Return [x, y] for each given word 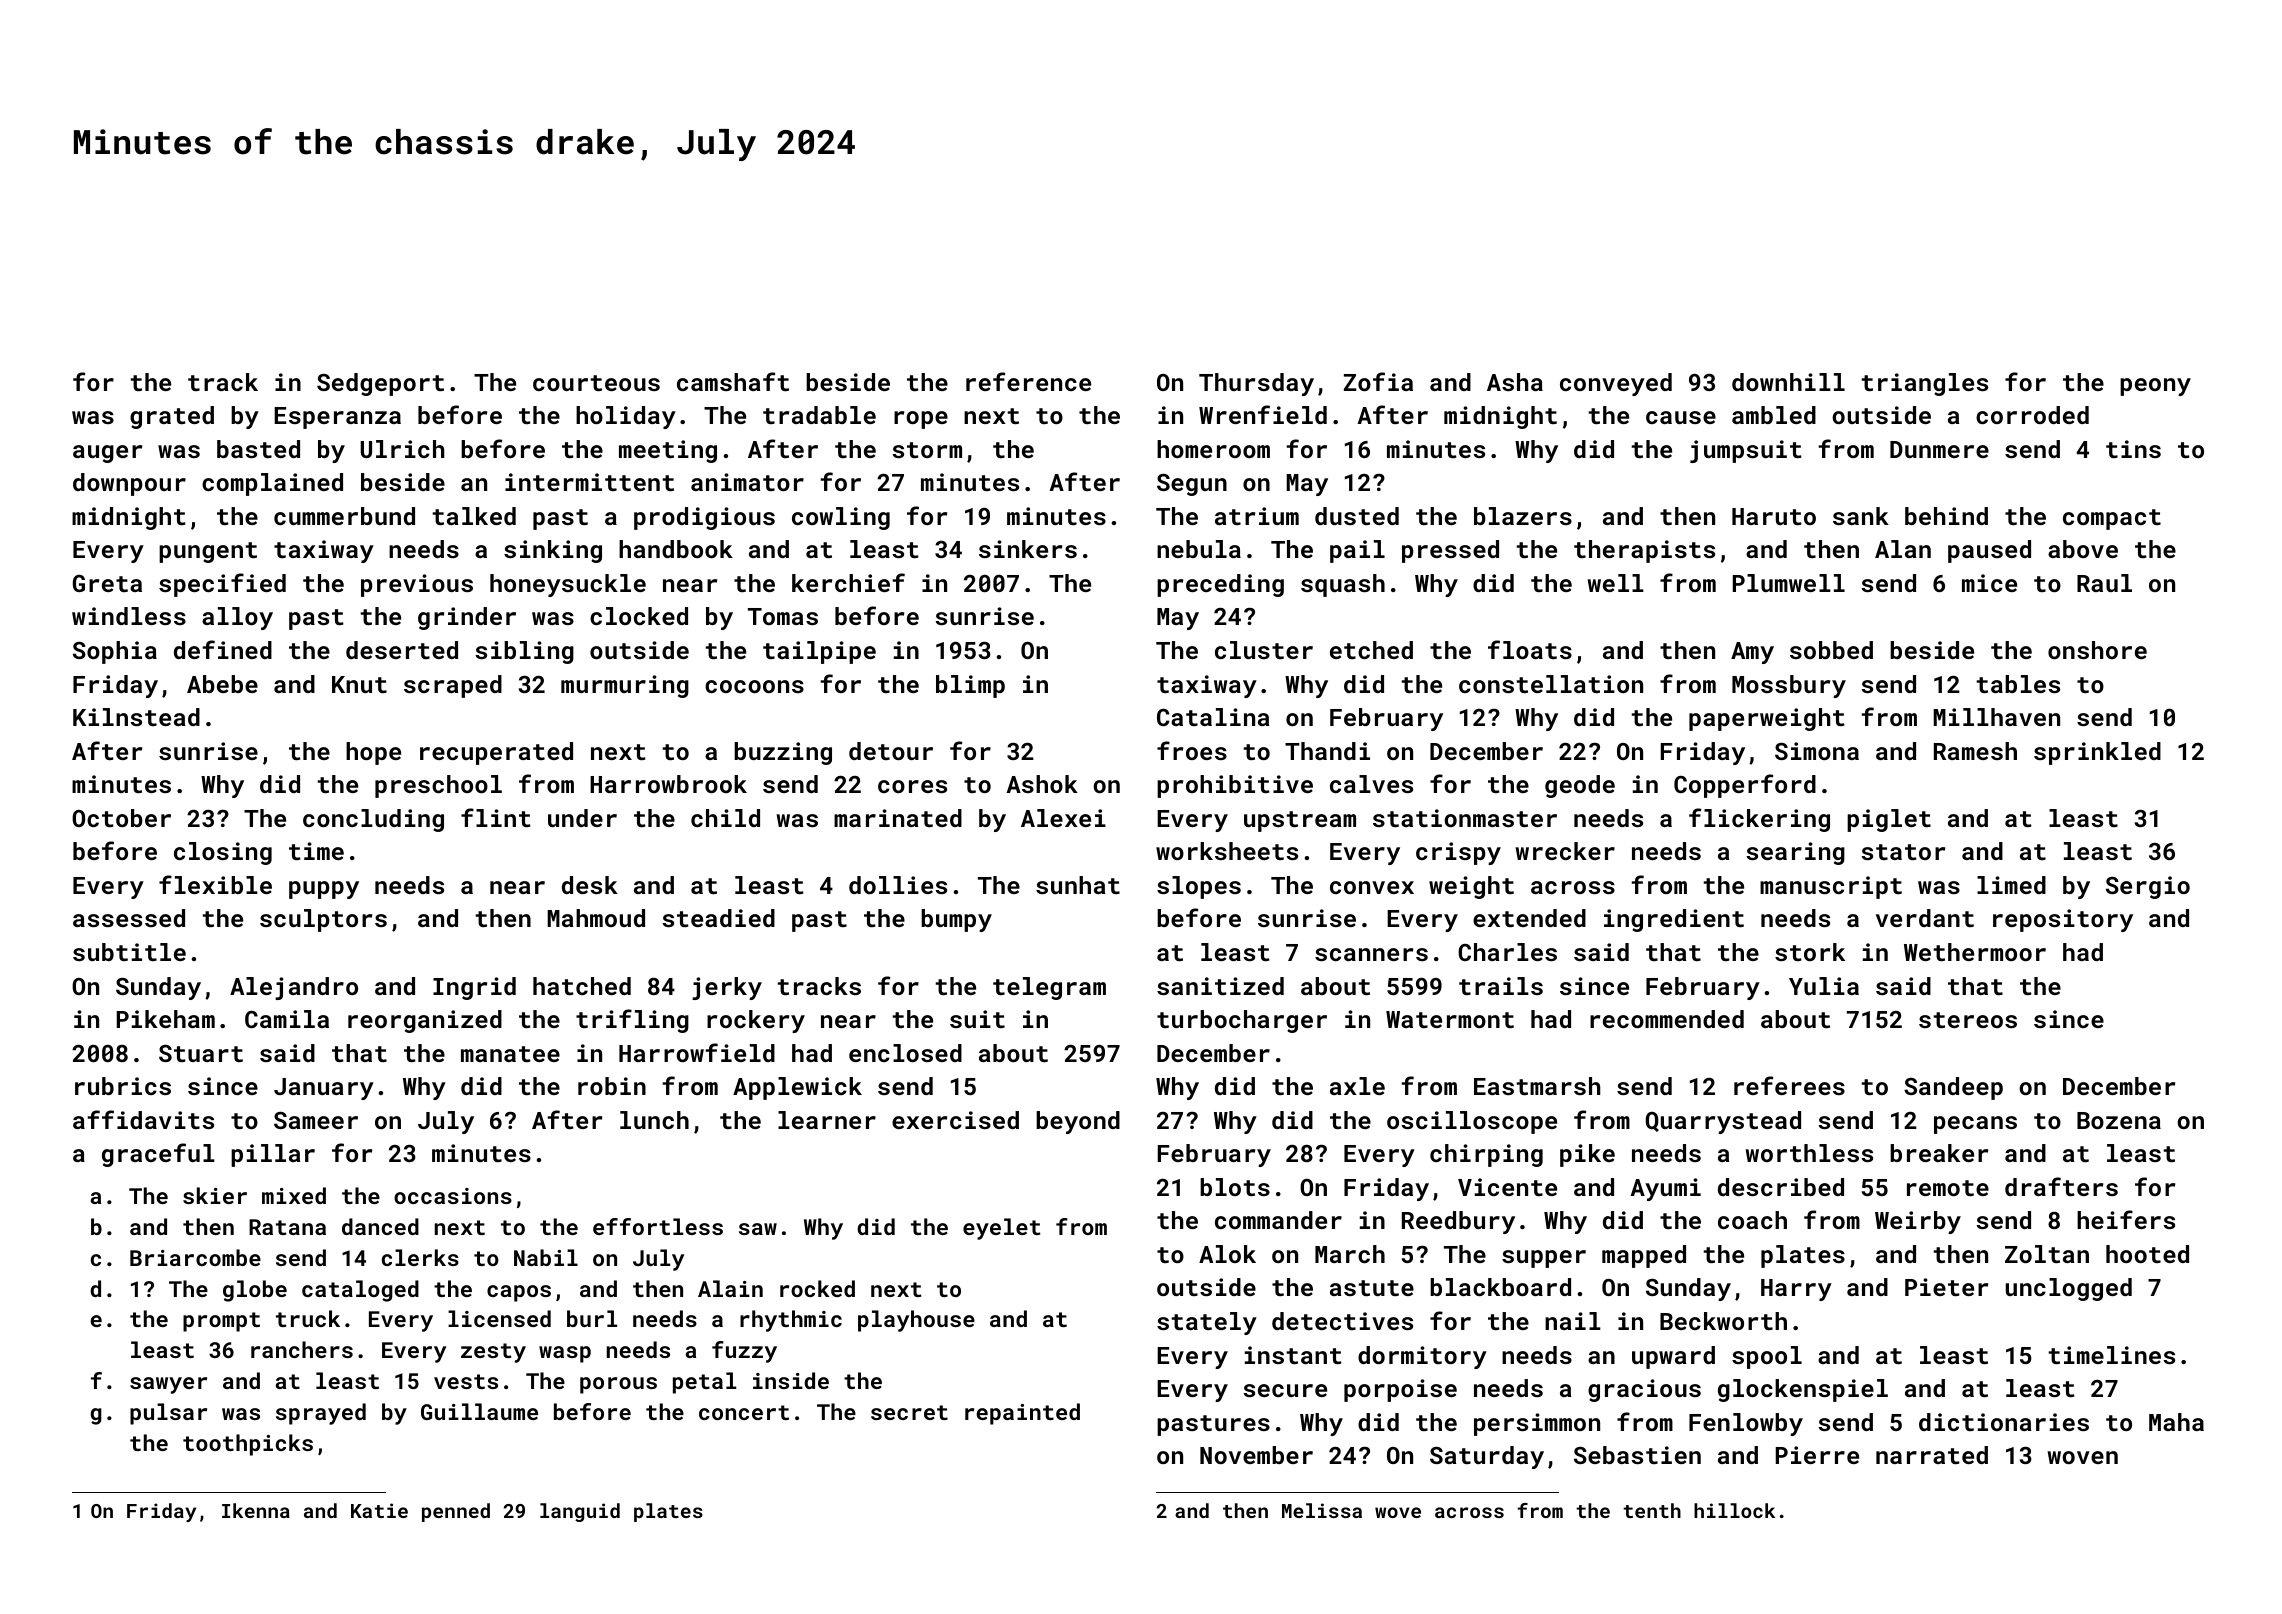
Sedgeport [380, 384]
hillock [1734, 1510]
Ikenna [256, 1510]
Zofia [1378, 381]
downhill [1788, 382]
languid [580, 1512]
